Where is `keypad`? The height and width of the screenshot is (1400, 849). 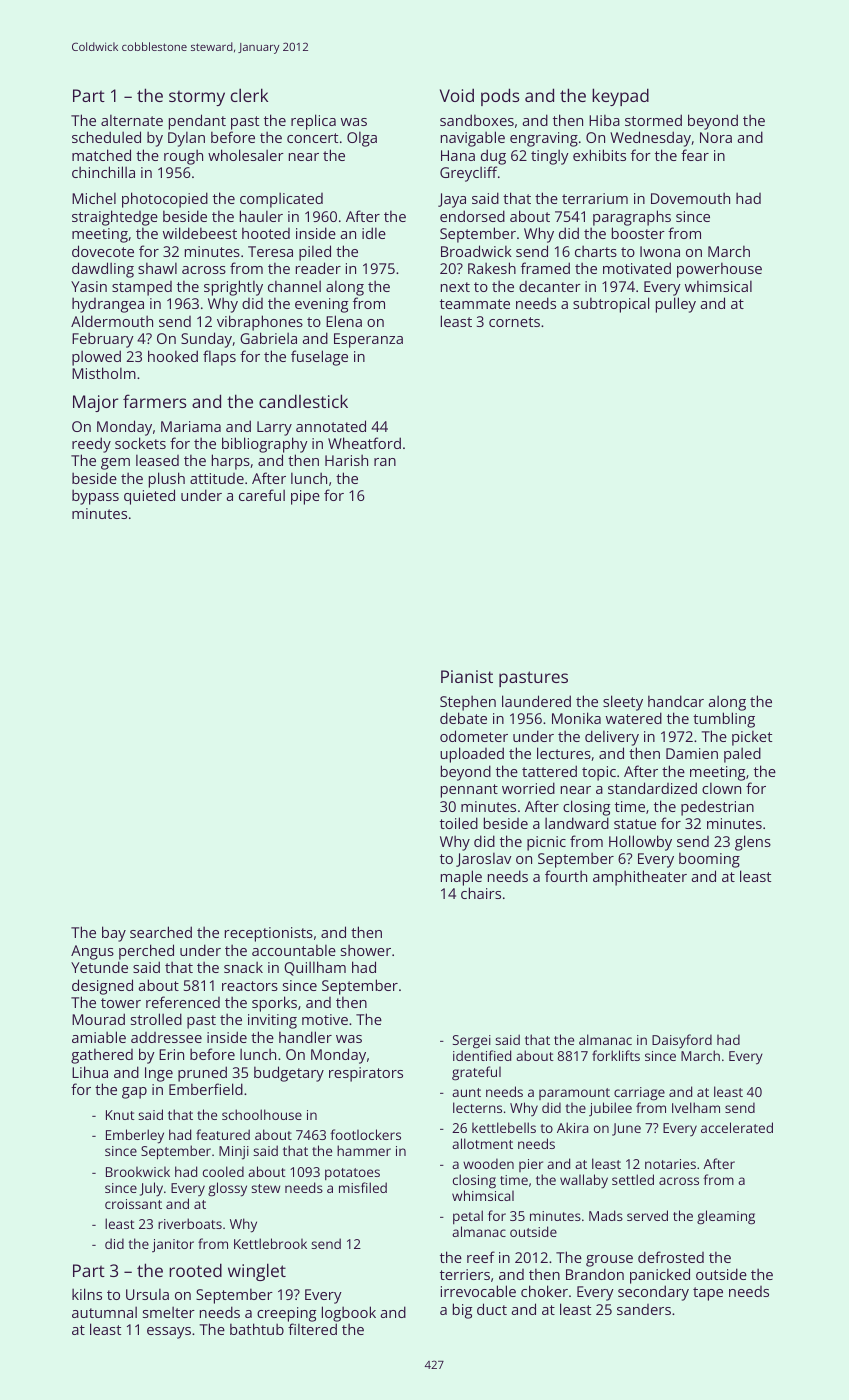
keypad is located at coordinates (620, 97).
